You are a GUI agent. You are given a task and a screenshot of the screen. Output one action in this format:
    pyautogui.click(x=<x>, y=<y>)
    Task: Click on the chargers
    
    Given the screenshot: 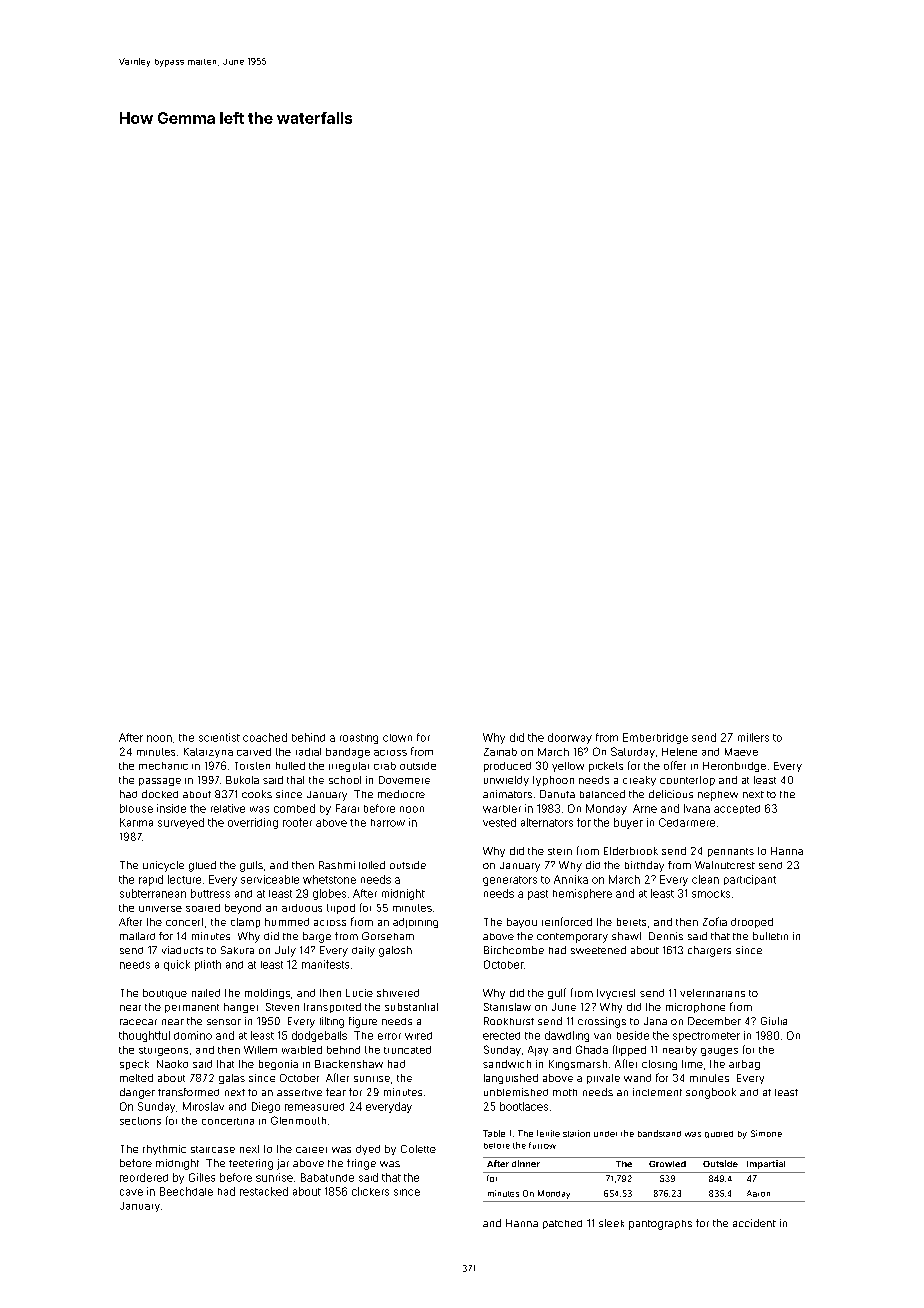 What is the action you would take?
    pyautogui.click(x=709, y=951)
